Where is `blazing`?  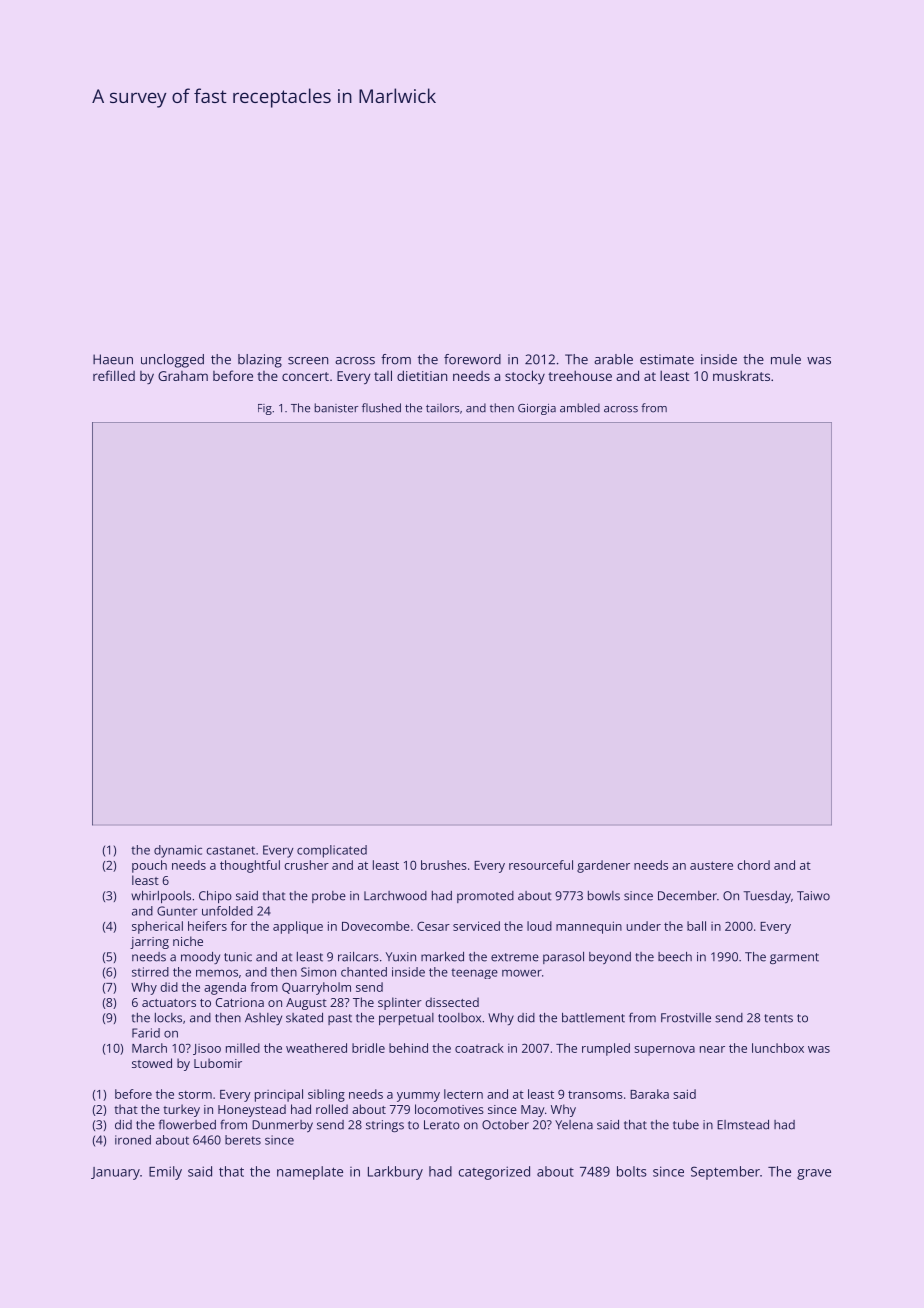
blazing is located at coordinates (260, 361).
